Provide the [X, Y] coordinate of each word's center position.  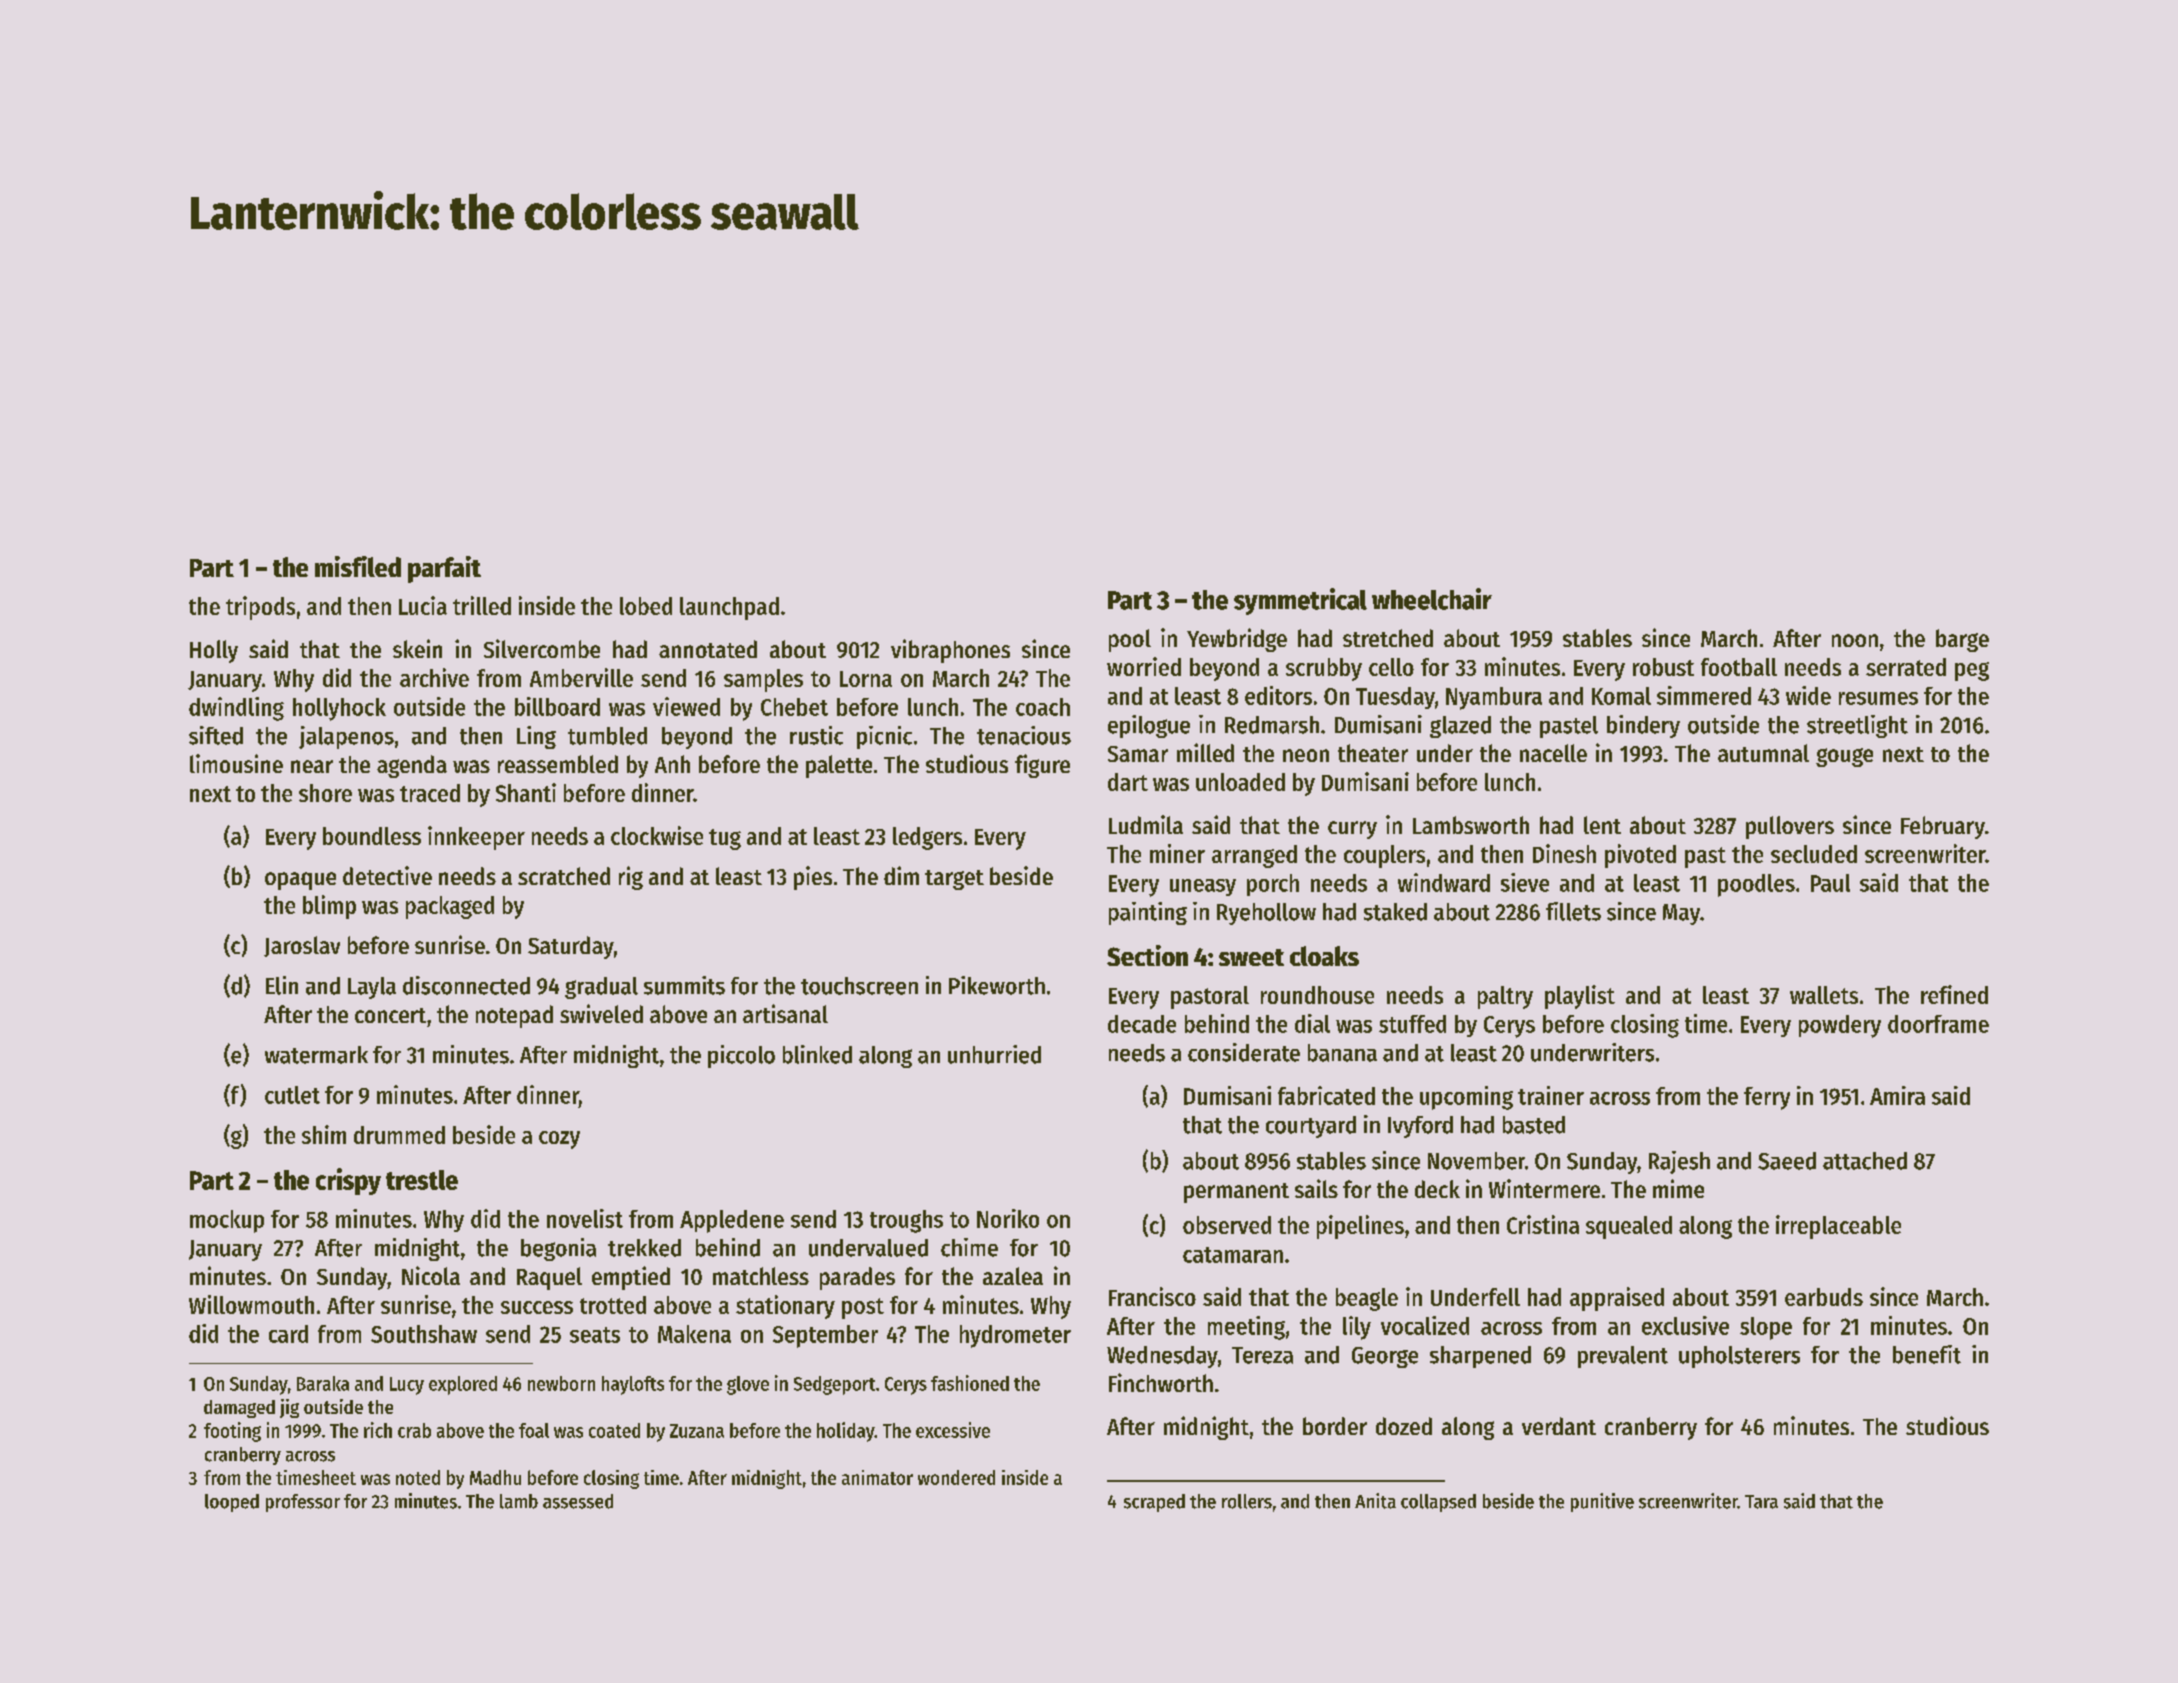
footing [232, 1432]
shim [324, 1134]
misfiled [358, 566]
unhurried [994, 1054]
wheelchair [1432, 599]
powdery [1840, 1026]
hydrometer [1015, 1336]
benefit [1927, 1354]
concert [390, 1015]
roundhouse [1317, 995]
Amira [1897, 1095]
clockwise [657, 835]
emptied [631, 1278]
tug [725, 839]
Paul [1830, 883]
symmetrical [1300, 601]
